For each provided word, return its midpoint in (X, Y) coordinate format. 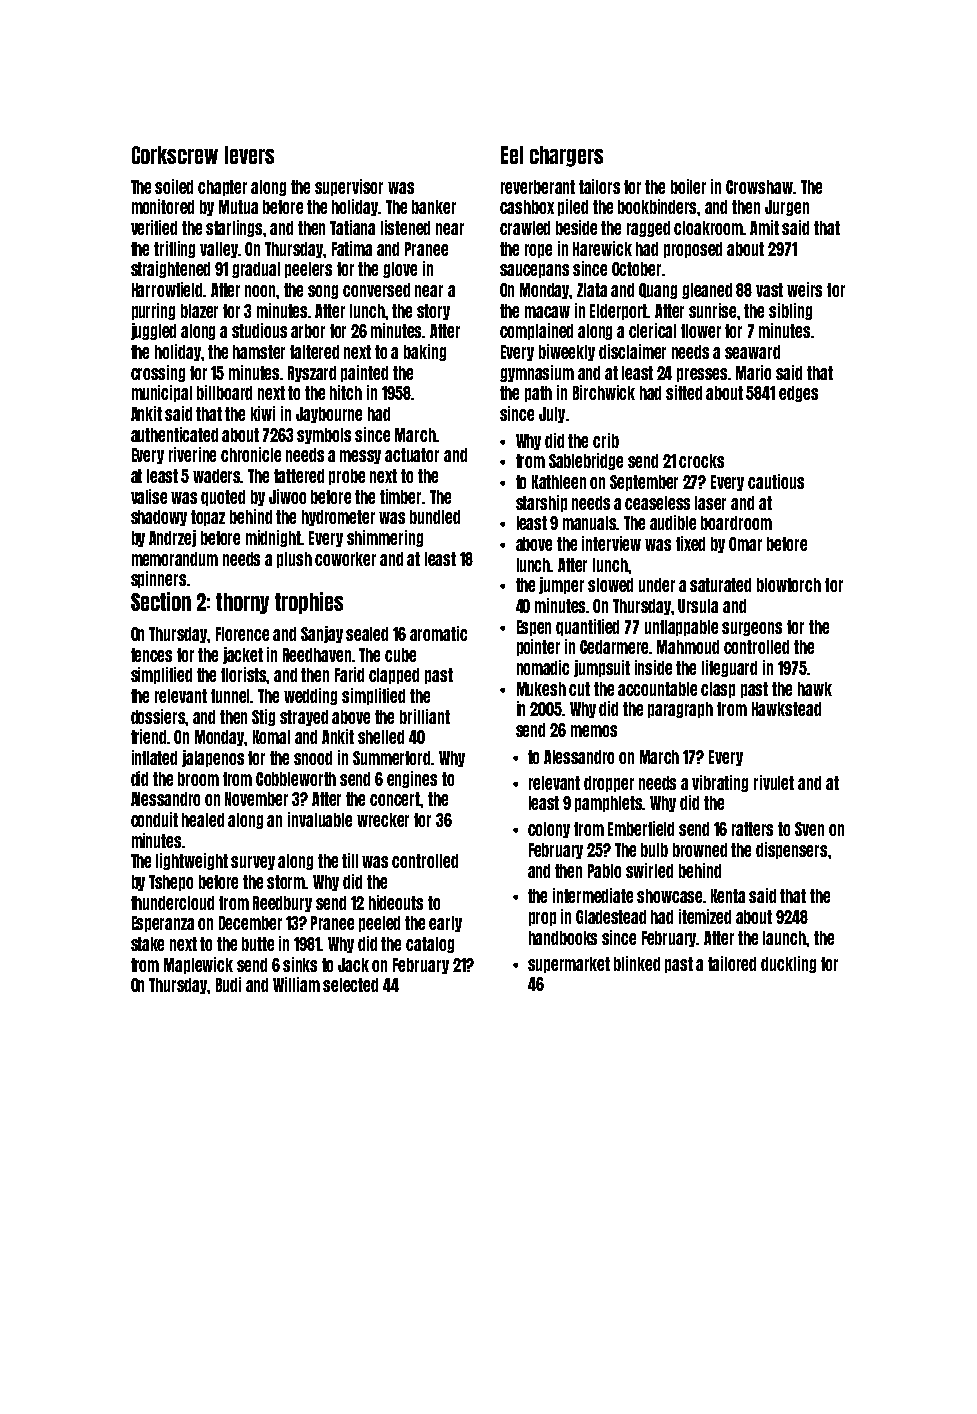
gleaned (707, 291)
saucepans (534, 271)
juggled (153, 331)
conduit (154, 819)
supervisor (349, 187)
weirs (804, 289)
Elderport (619, 312)
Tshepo (171, 883)
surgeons (752, 629)
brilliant (425, 716)
